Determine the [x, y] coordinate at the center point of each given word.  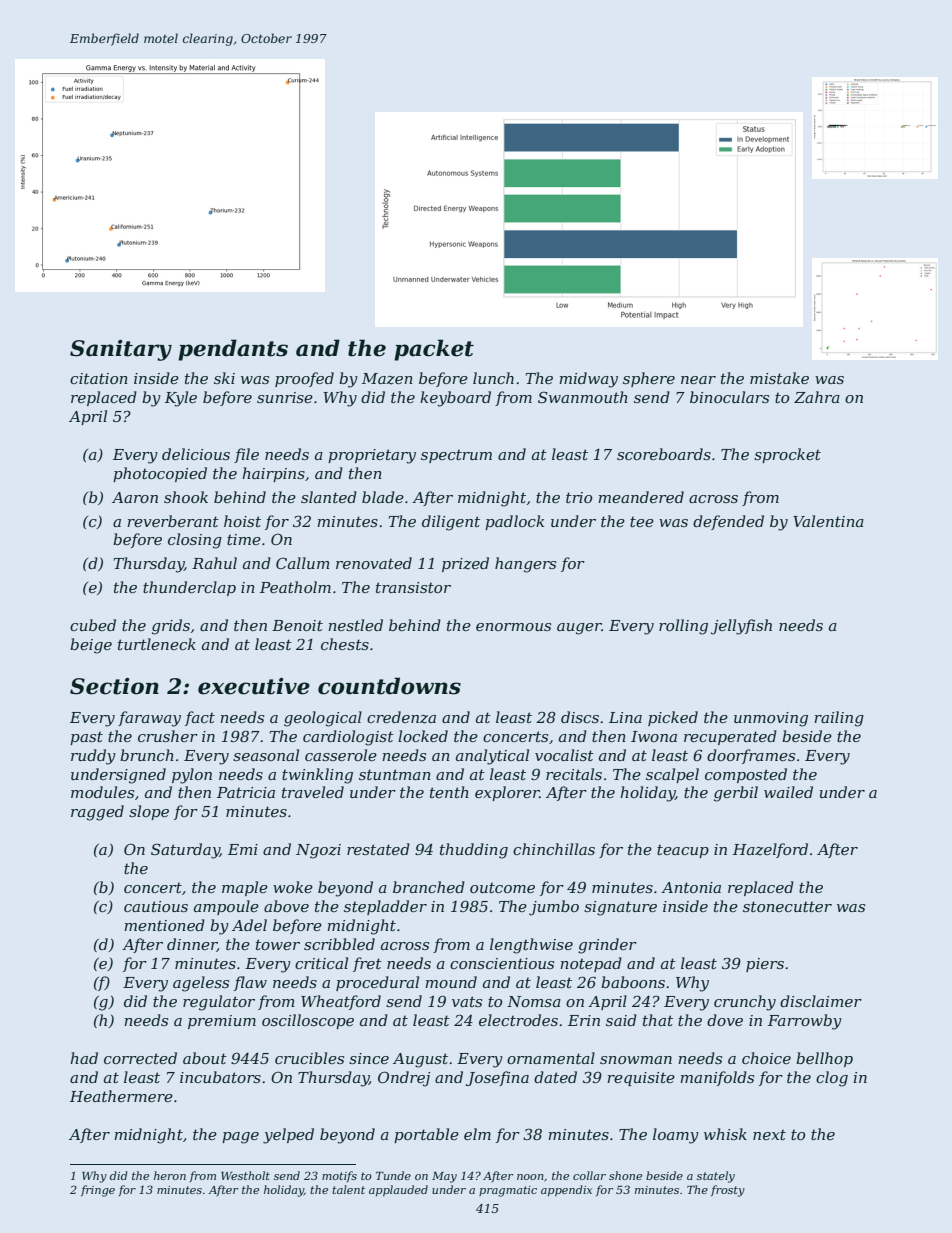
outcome [502, 887]
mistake [779, 378]
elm [477, 1134]
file [246, 455]
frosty [728, 1191]
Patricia [246, 792]
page [240, 1138]
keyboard [455, 399]
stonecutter [787, 906]
